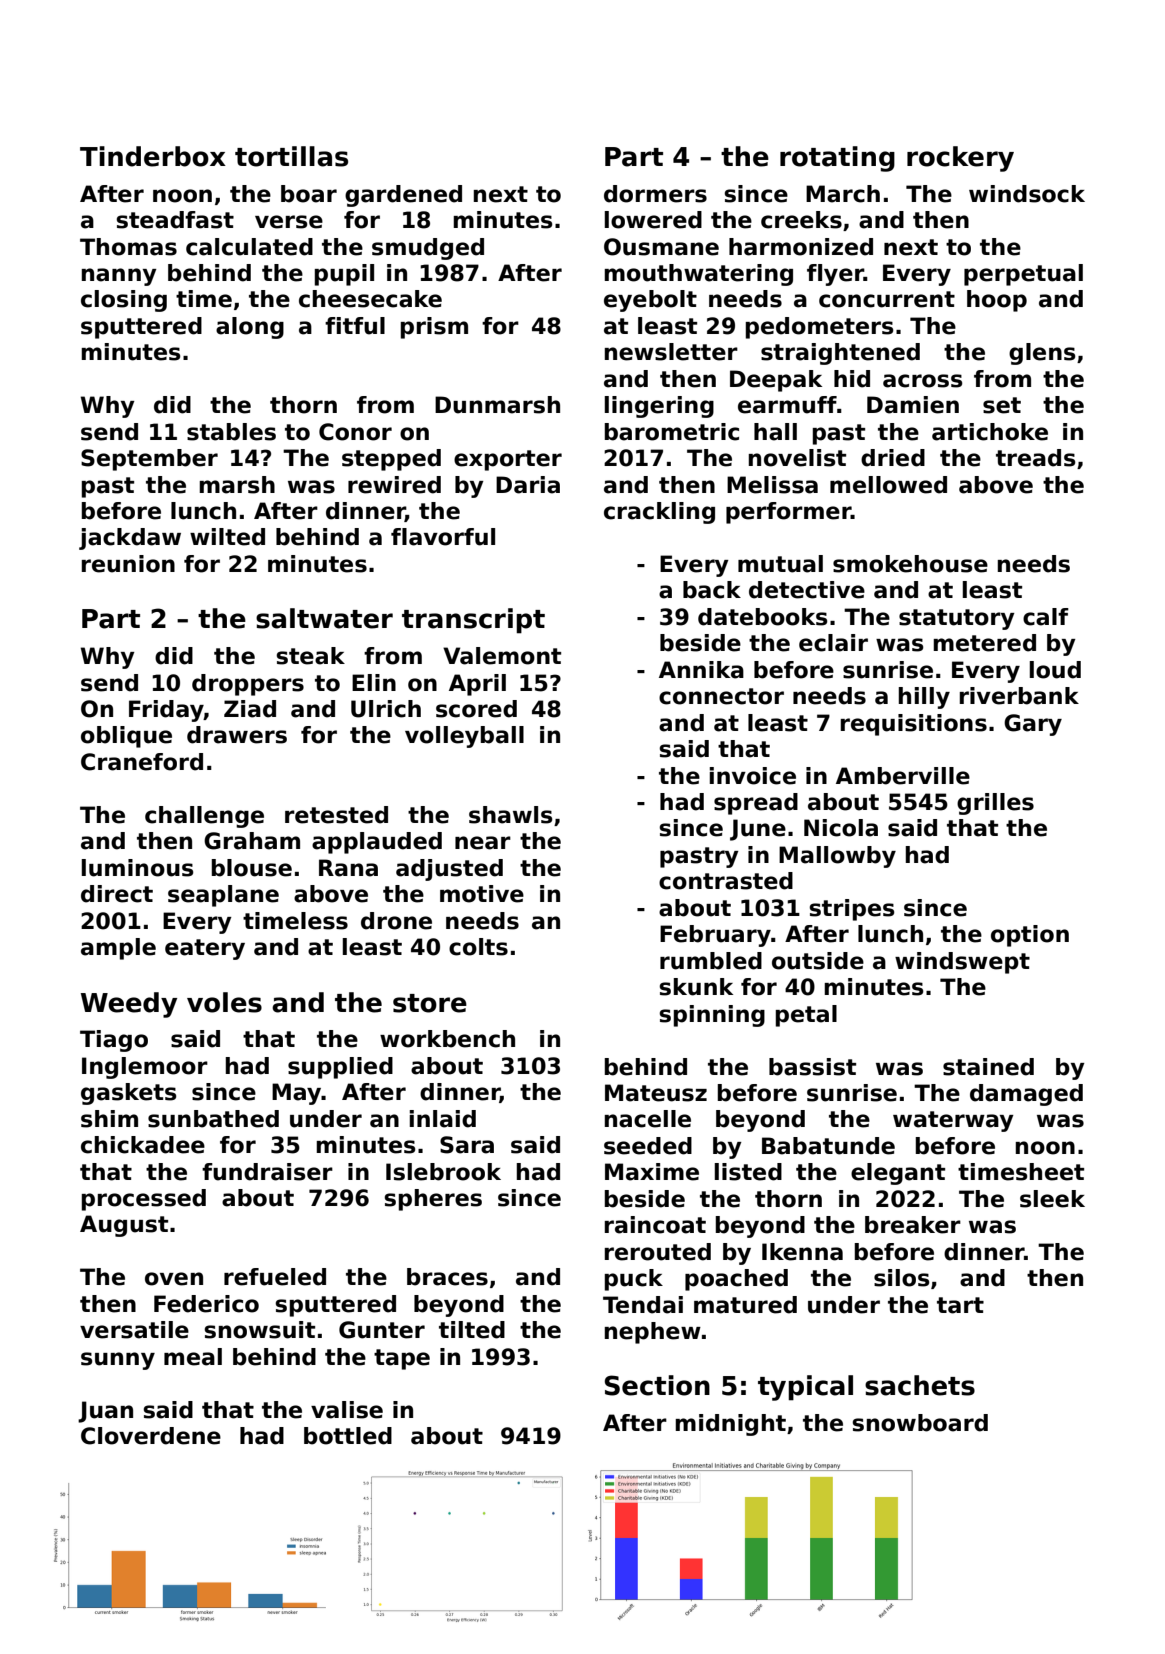 This page has width=1165, height=1654. Describe the element at coordinates (355, 326) in the page. I see `fitful` at that location.
